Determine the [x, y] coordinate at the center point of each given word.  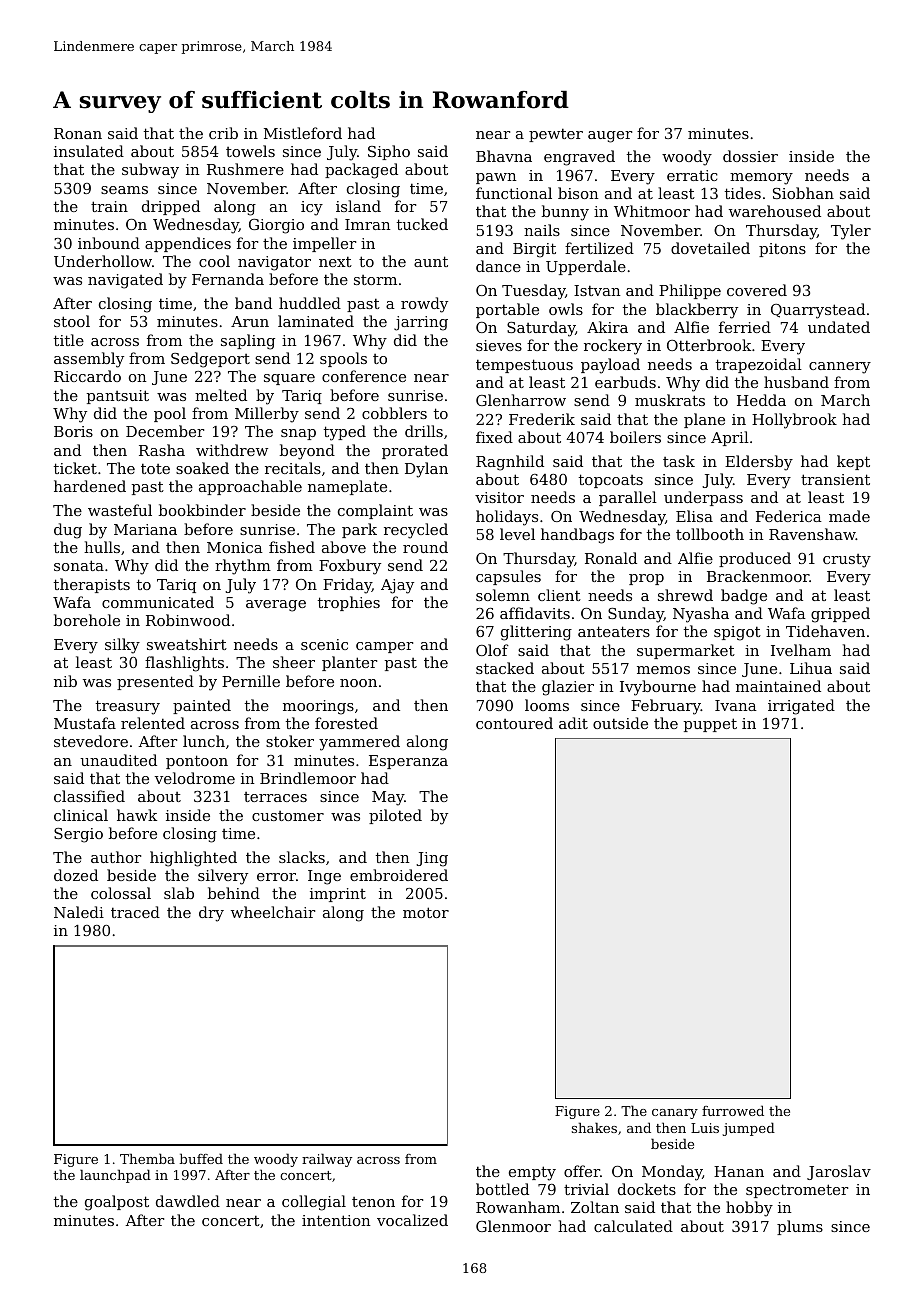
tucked [422, 224]
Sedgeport [210, 360]
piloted [395, 816]
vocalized [412, 1220]
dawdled [188, 1201]
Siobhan [803, 193]
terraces [275, 797]
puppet [710, 725]
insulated [89, 151]
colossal [121, 893]
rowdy [424, 305]
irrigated [801, 707]
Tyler [851, 232]
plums [800, 1227]
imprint [338, 895]
